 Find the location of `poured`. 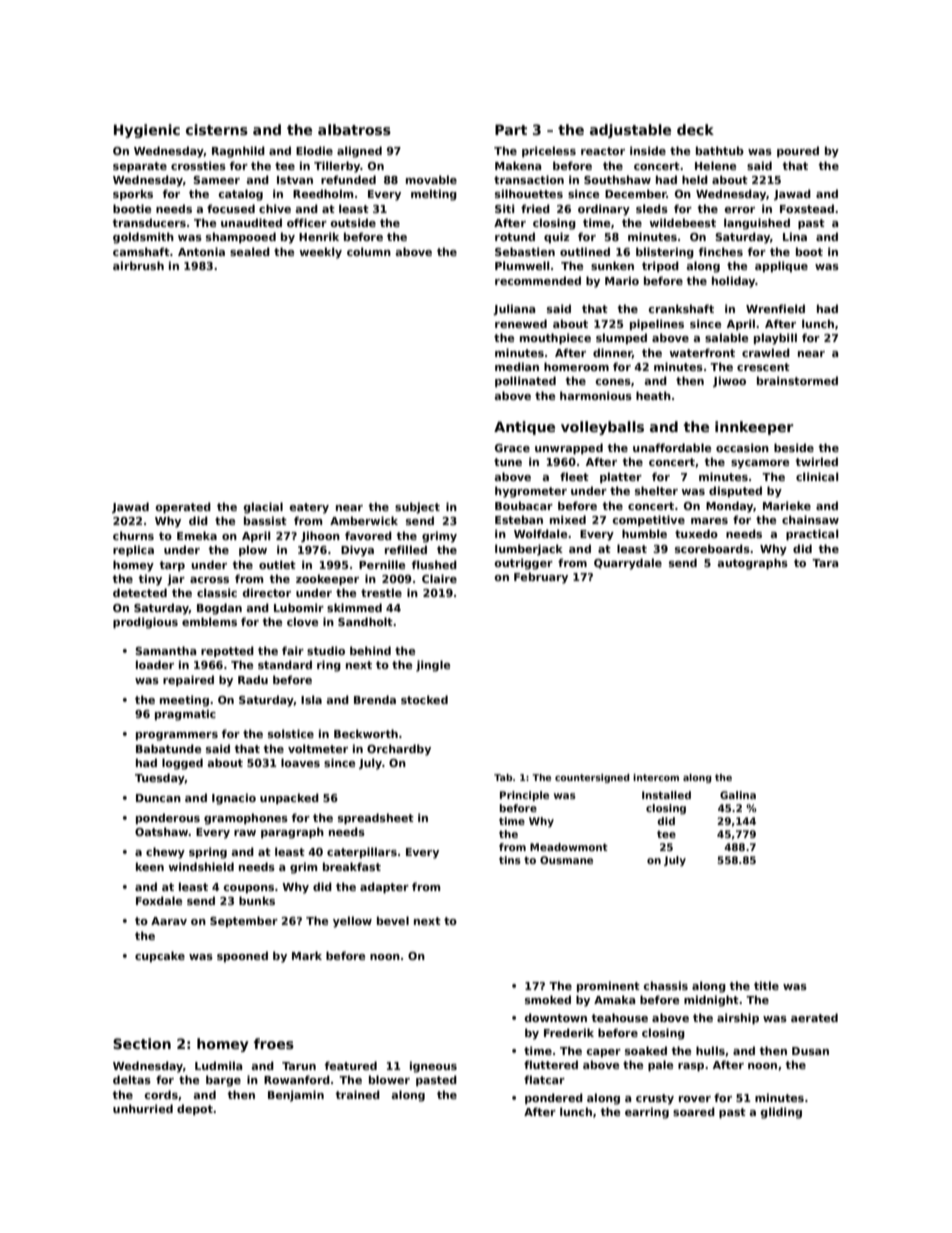

poured is located at coordinates (798, 151).
